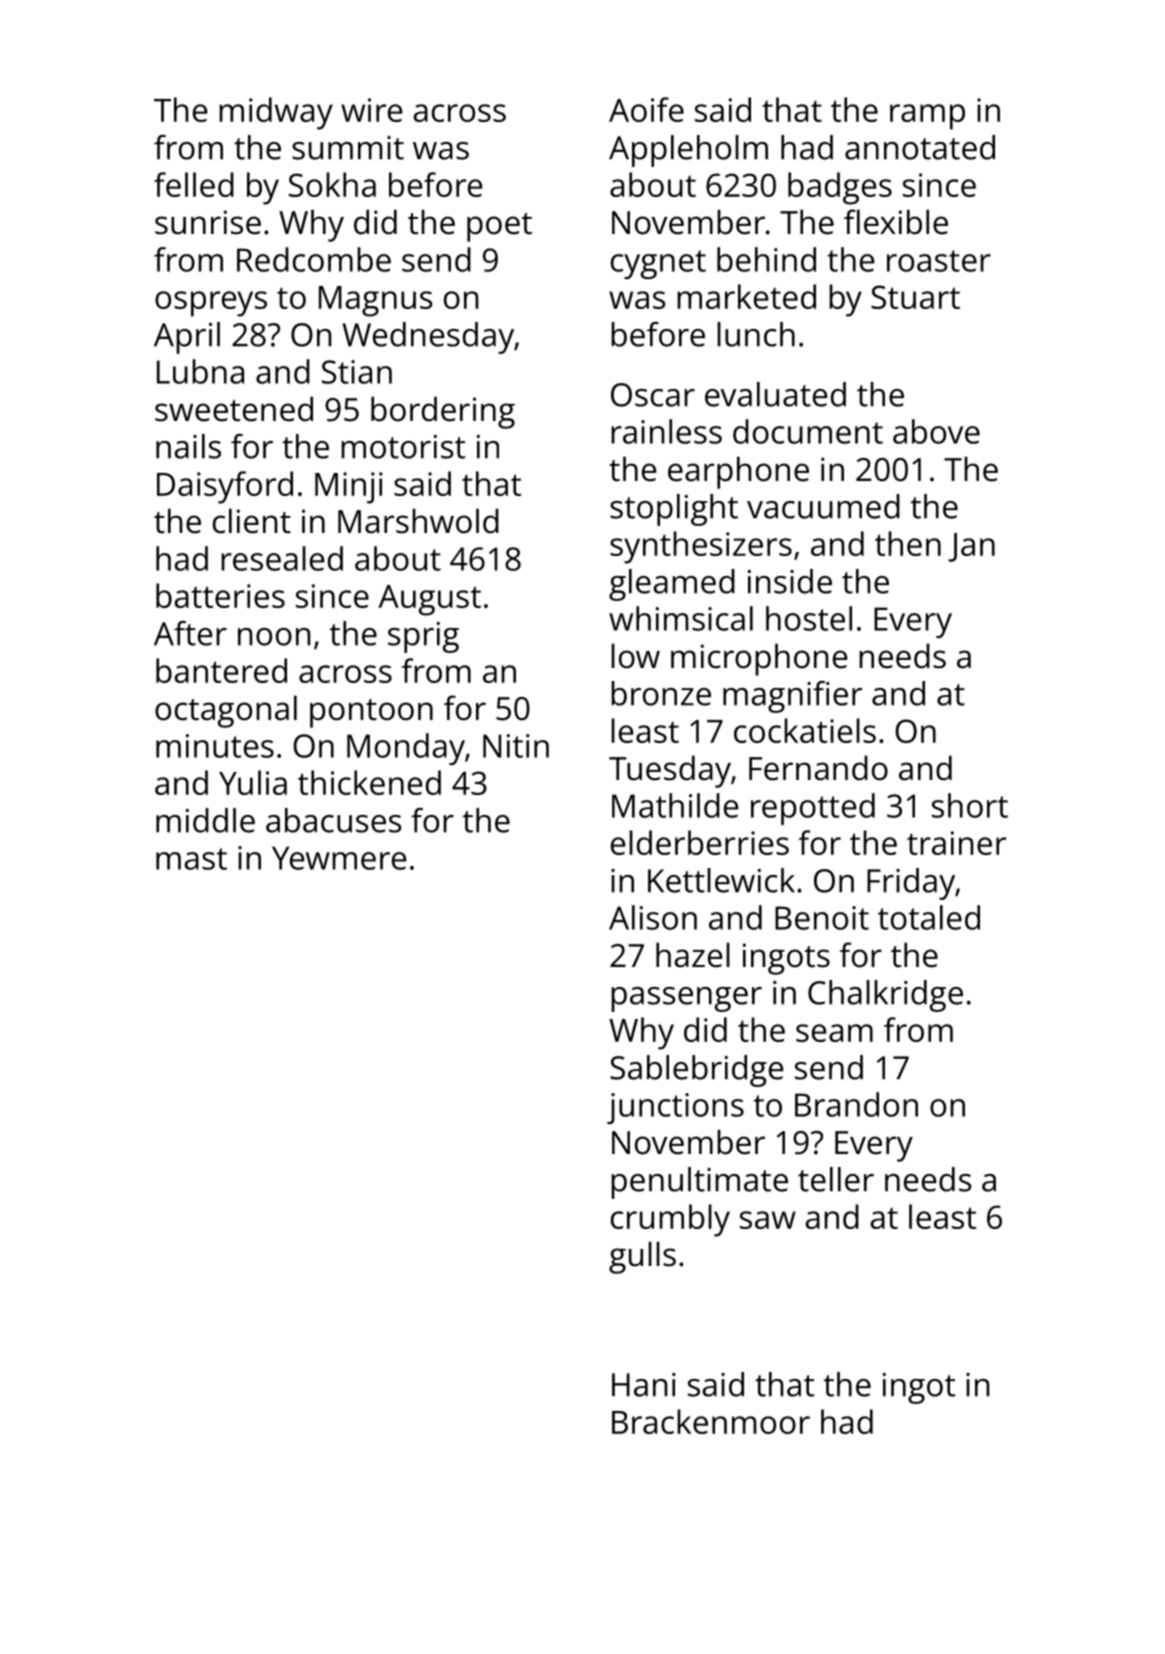  What do you see at coordinates (644, 1385) in the screenshot?
I see `Hani` at bounding box center [644, 1385].
